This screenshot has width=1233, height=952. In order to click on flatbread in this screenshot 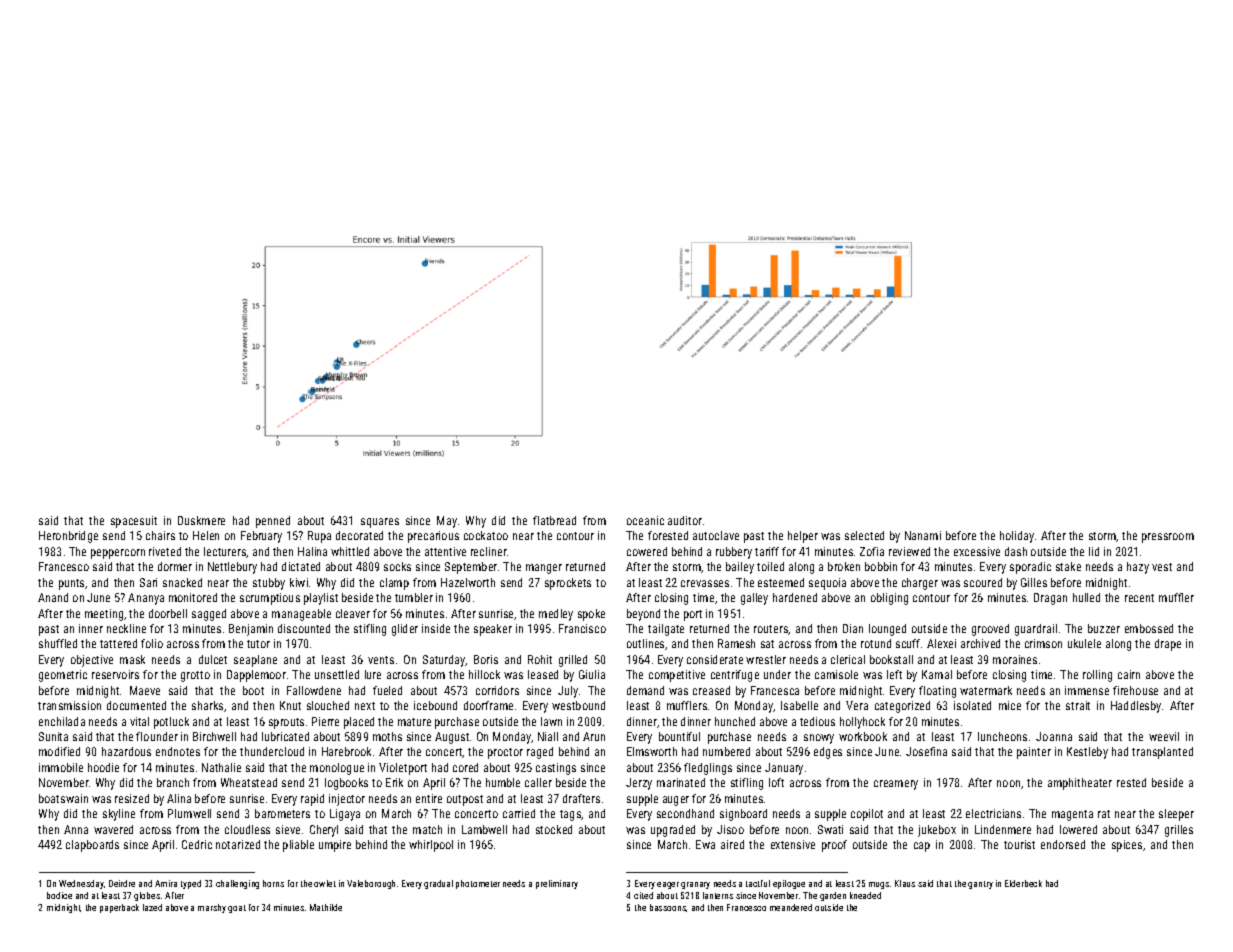, I will do `click(554, 520)`.
